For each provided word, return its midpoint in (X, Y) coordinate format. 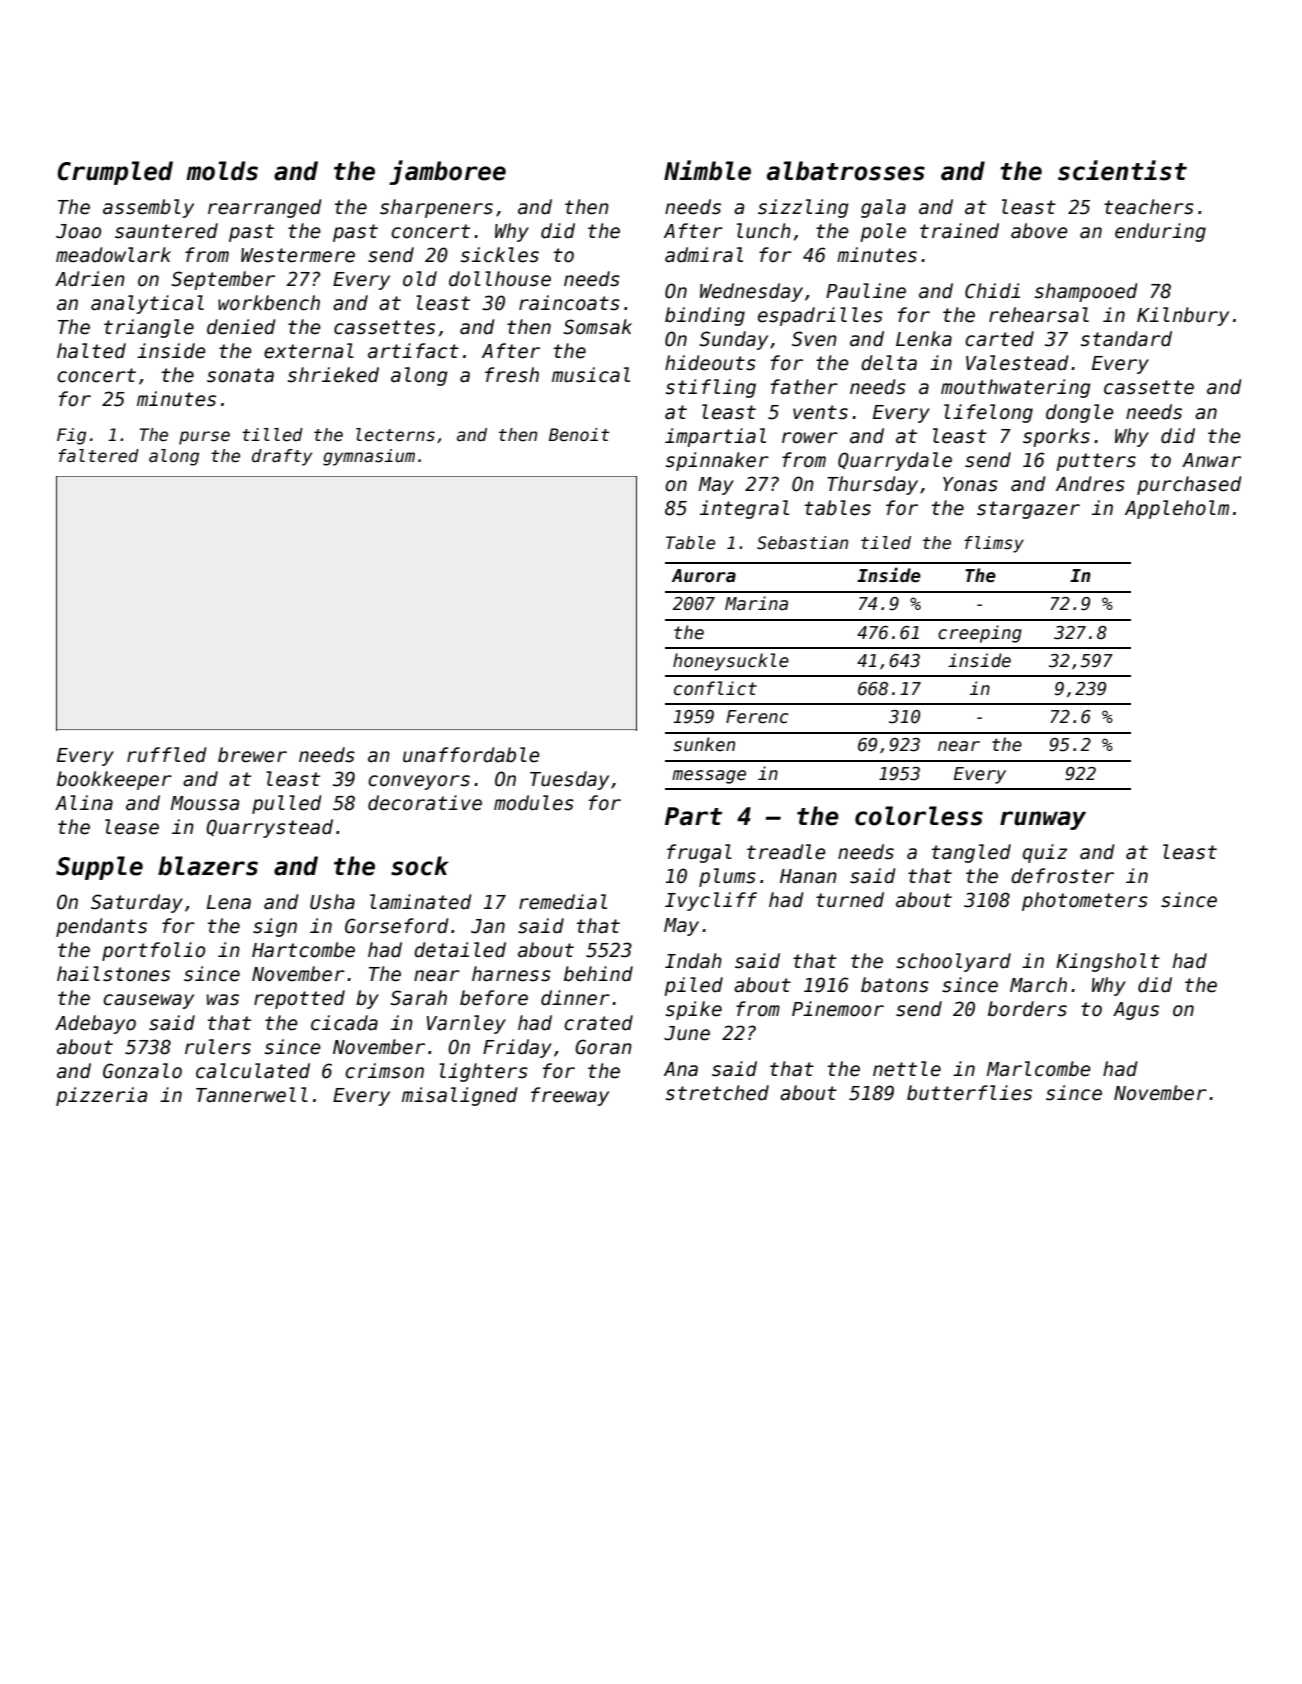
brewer (252, 755)
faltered (98, 456)
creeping (980, 634)
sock (420, 866)
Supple (99, 868)
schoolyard (953, 962)
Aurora (704, 576)
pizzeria (101, 1096)
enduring (1160, 232)
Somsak (597, 327)
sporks (1056, 437)
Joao (78, 231)
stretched (717, 1093)
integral (744, 509)
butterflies (969, 1093)
